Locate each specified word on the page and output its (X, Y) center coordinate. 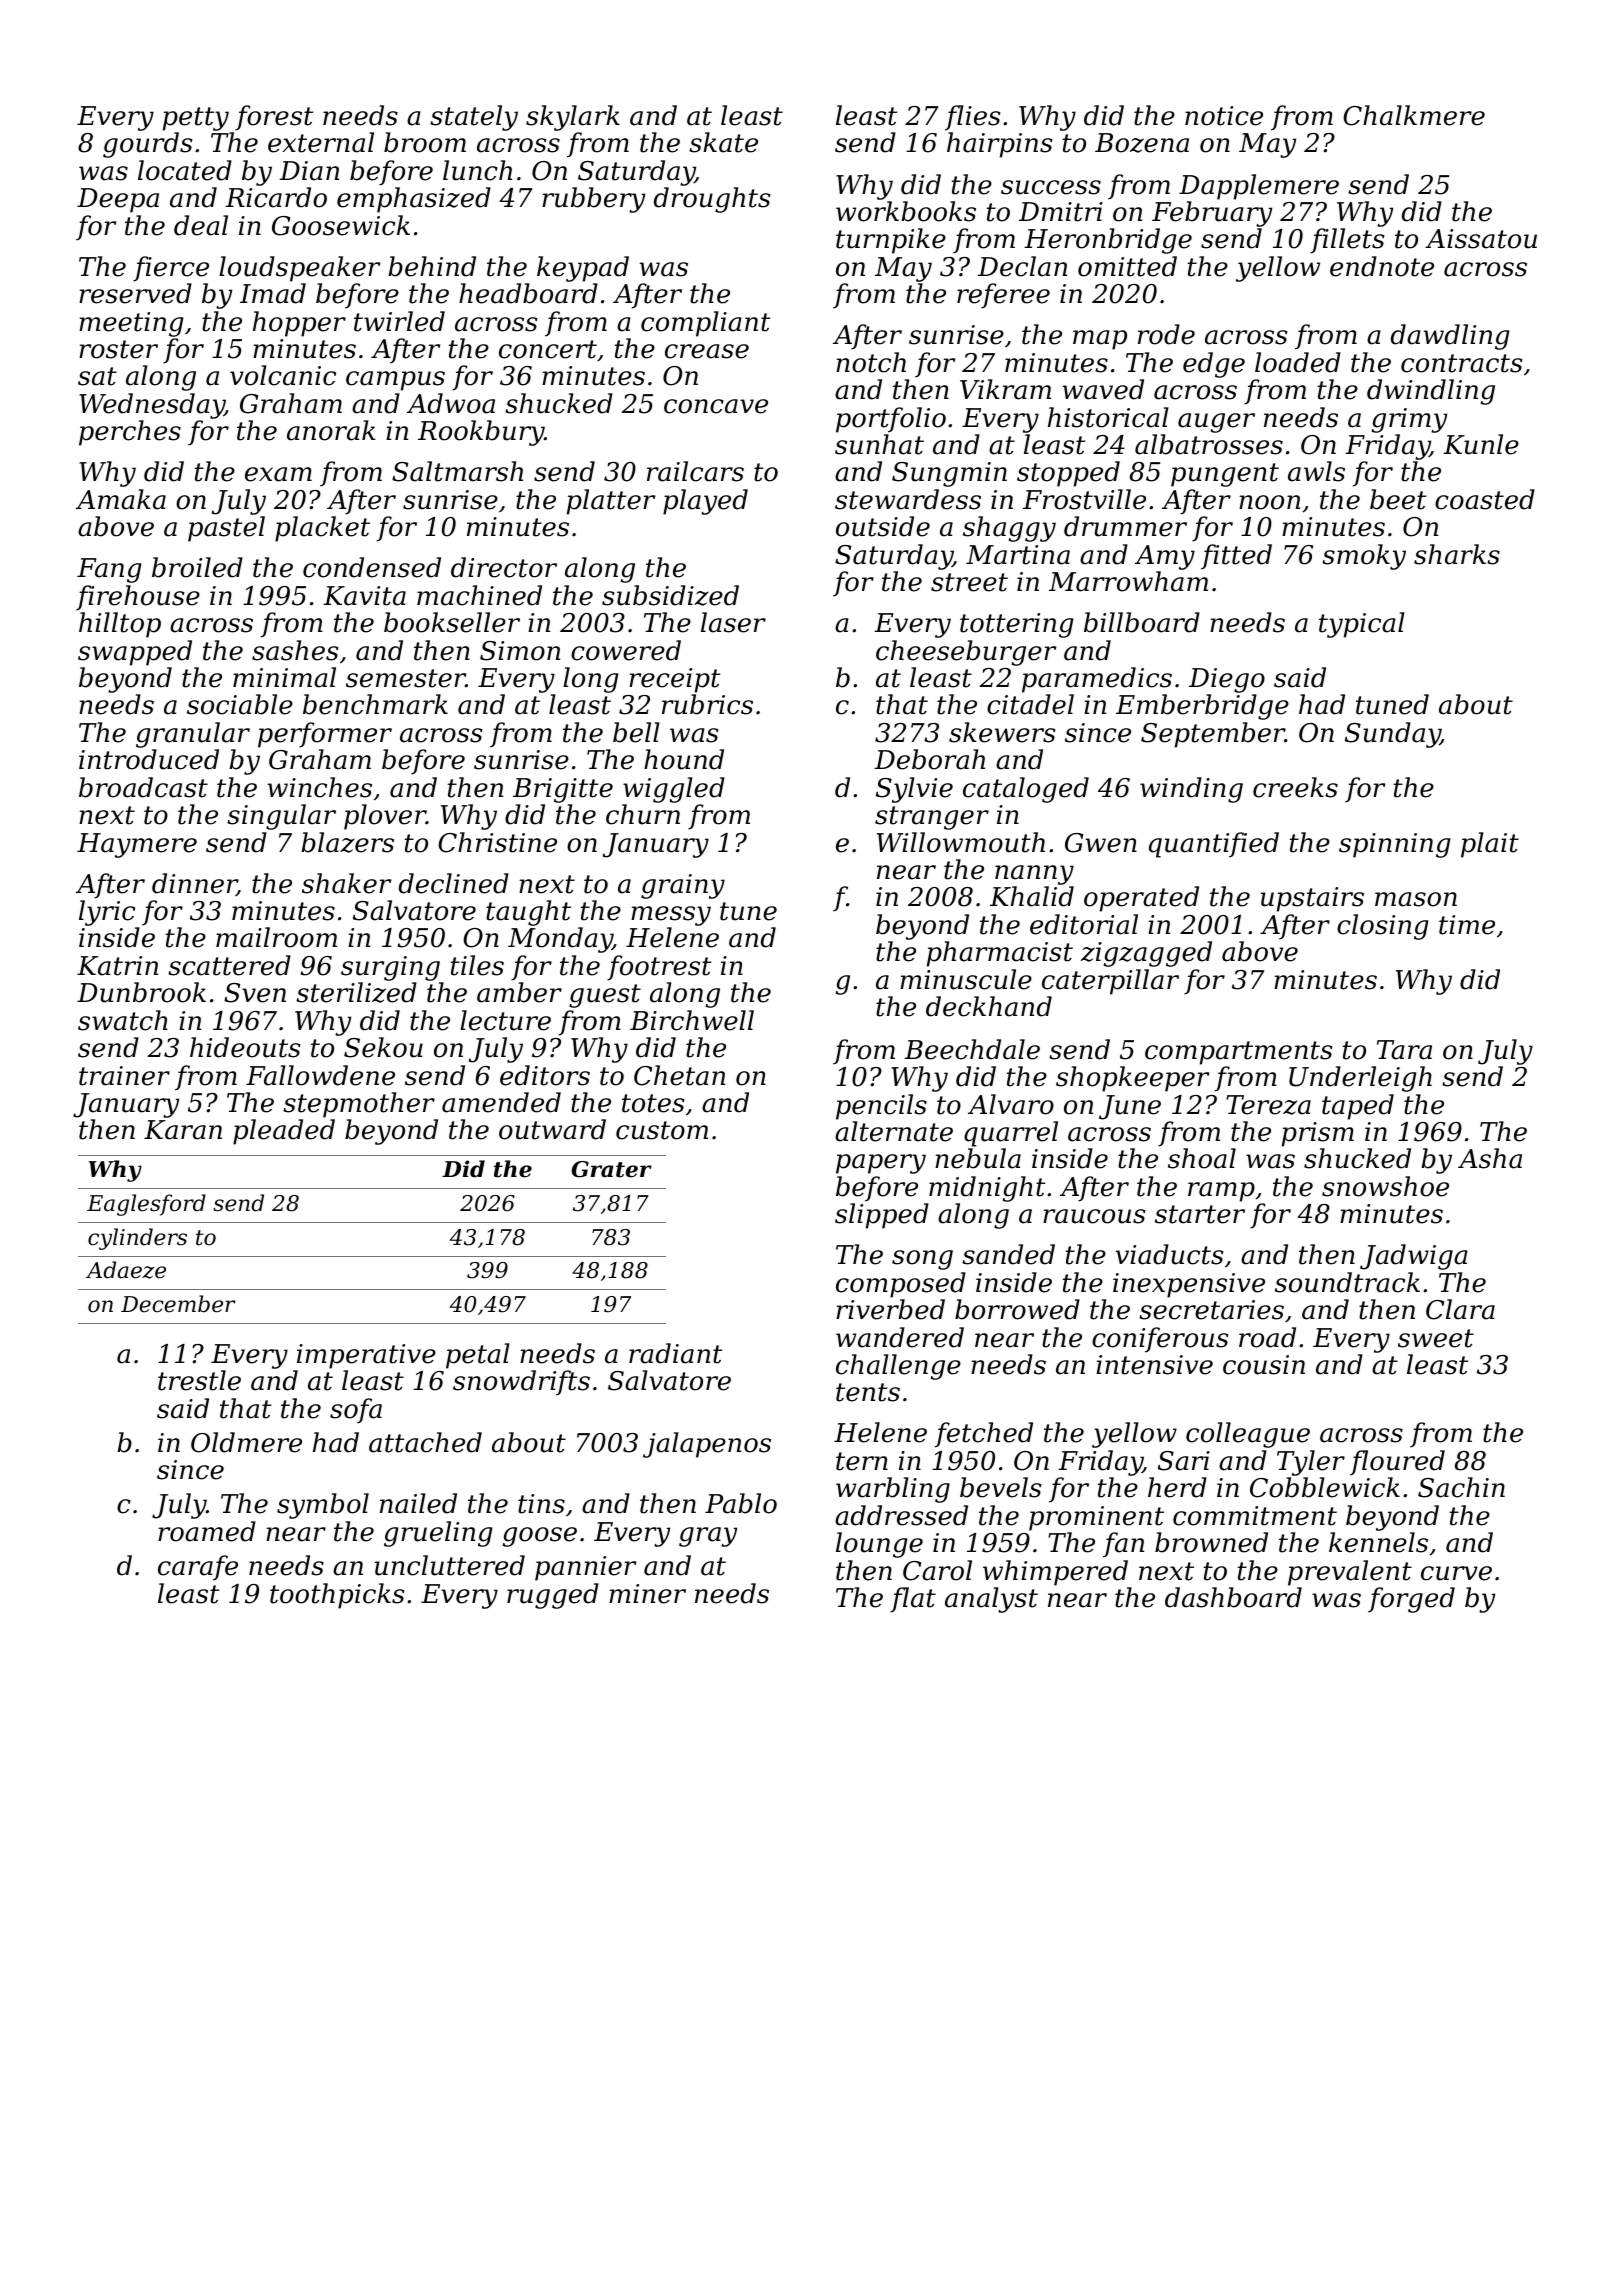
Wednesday (152, 406)
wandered (900, 1337)
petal (478, 1356)
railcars (695, 471)
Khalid (1032, 896)
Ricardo (276, 197)
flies (973, 118)
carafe (198, 1568)
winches (320, 787)
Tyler (1311, 1463)
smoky (1364, 557)
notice (1224, 116)
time (1467, 925)
